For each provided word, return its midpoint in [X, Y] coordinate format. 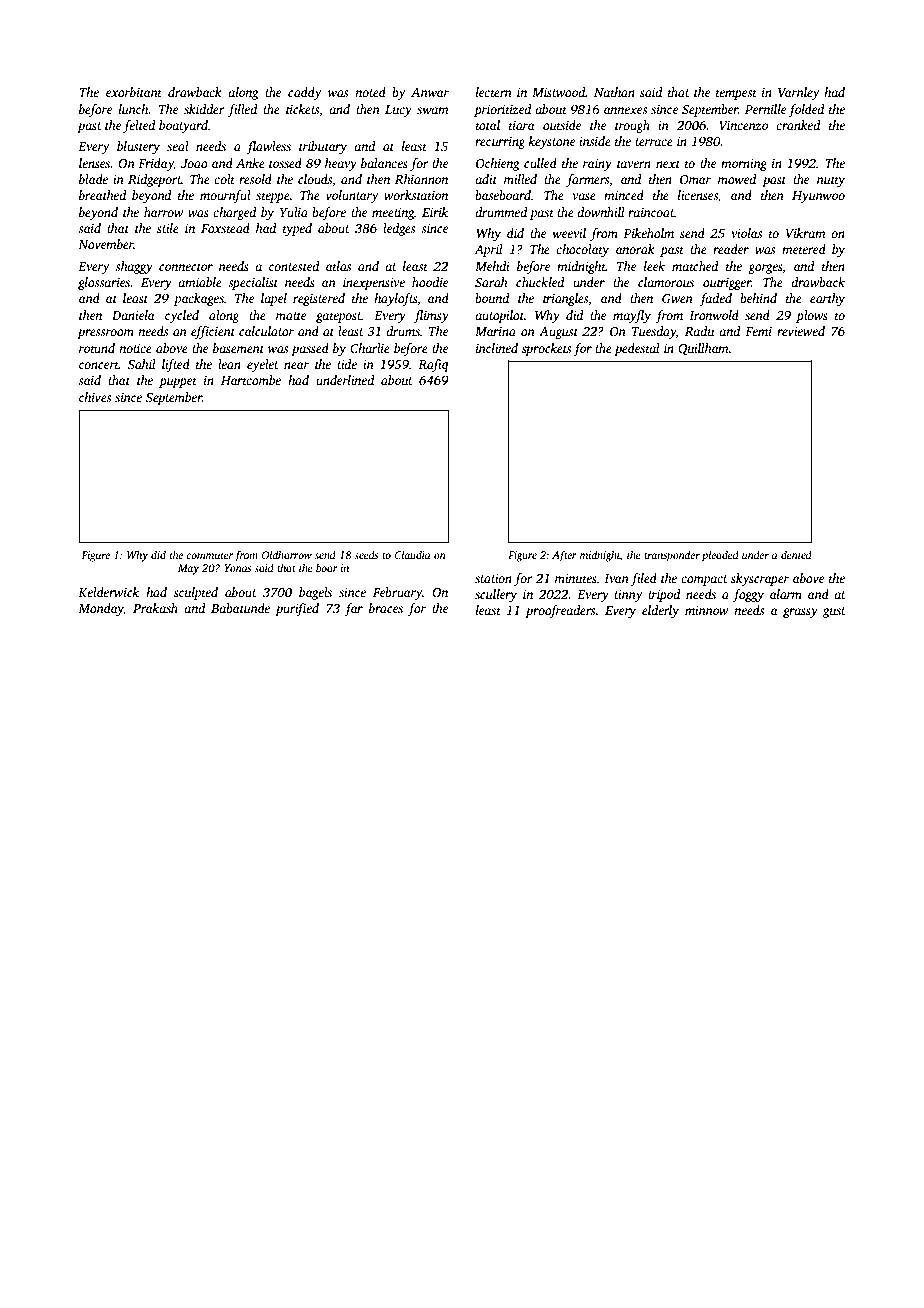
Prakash [155, 608]
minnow [707, 610]
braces [386, 608]
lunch [134, 109]
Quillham [703, 349]
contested [294, 266]
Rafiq [433, 365]
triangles [565, 299]
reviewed [801, 331]
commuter [210, 555]
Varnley [798, 93]
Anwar [430, 92]
